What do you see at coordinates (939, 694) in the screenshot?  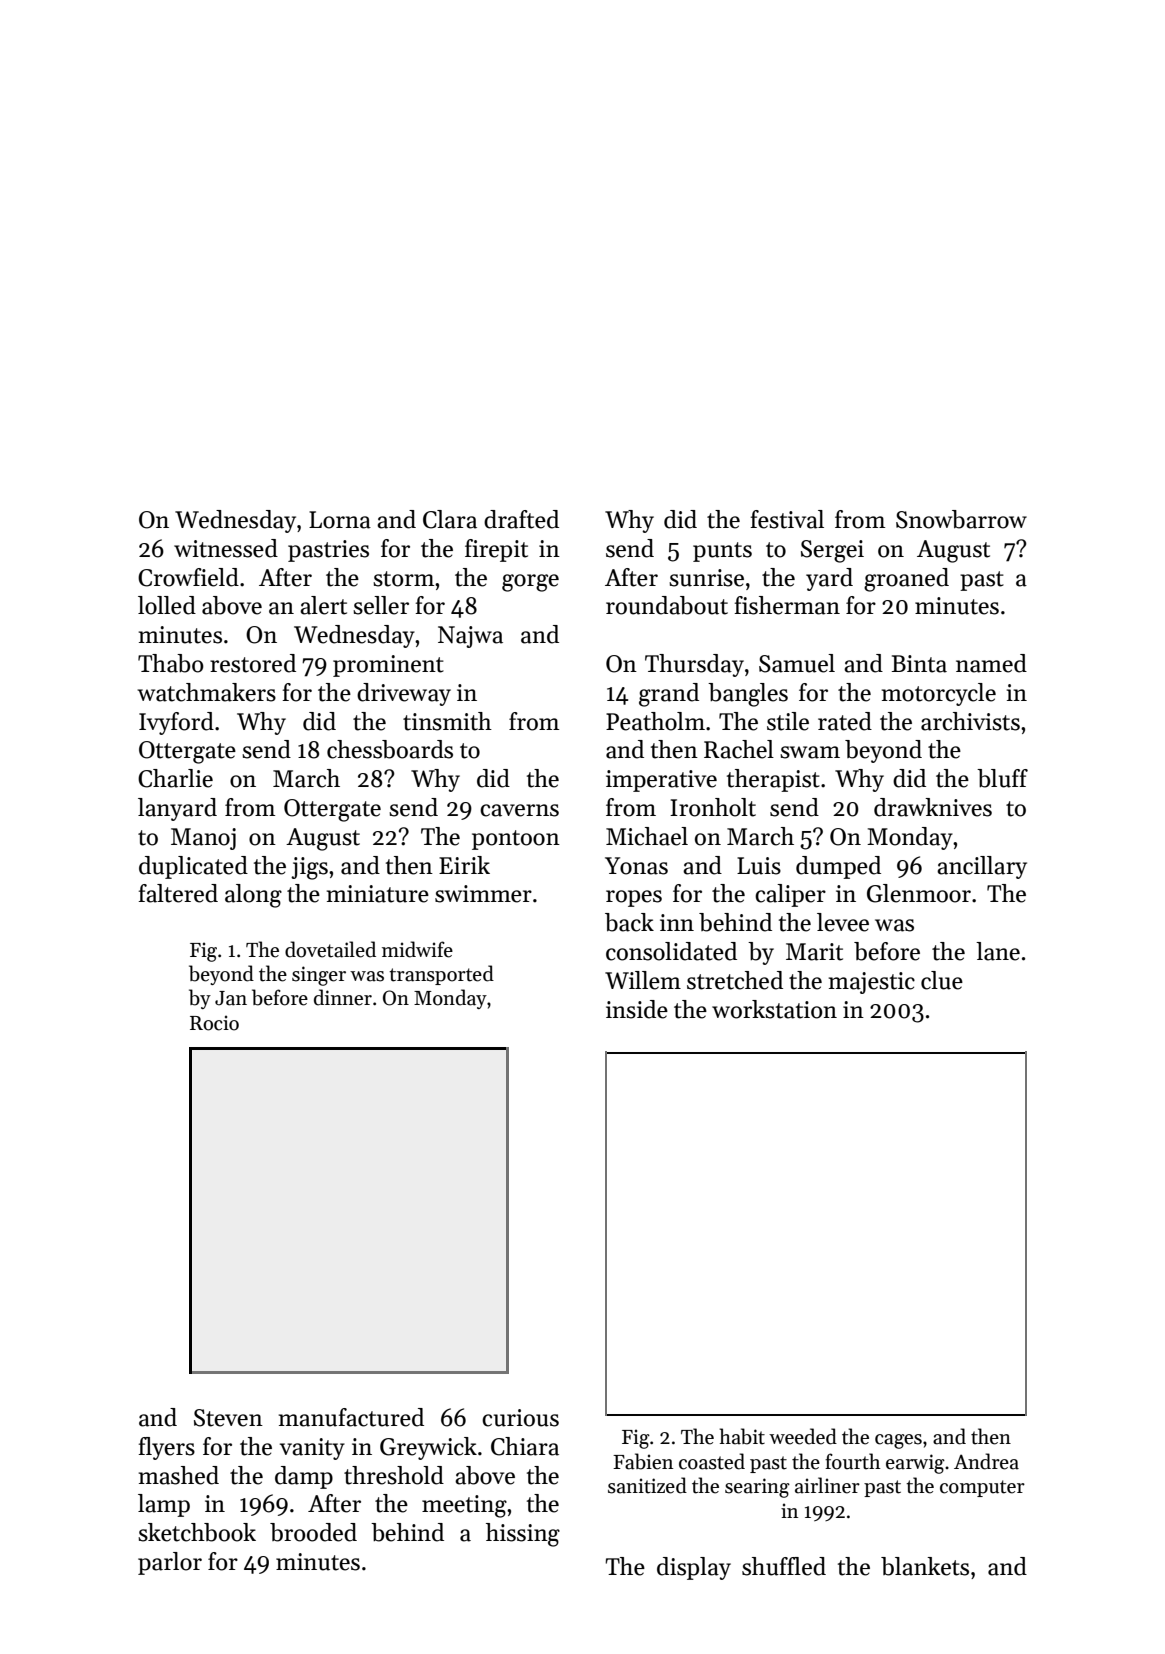 I see `motorcycle` at bounding box center [939, 694].
